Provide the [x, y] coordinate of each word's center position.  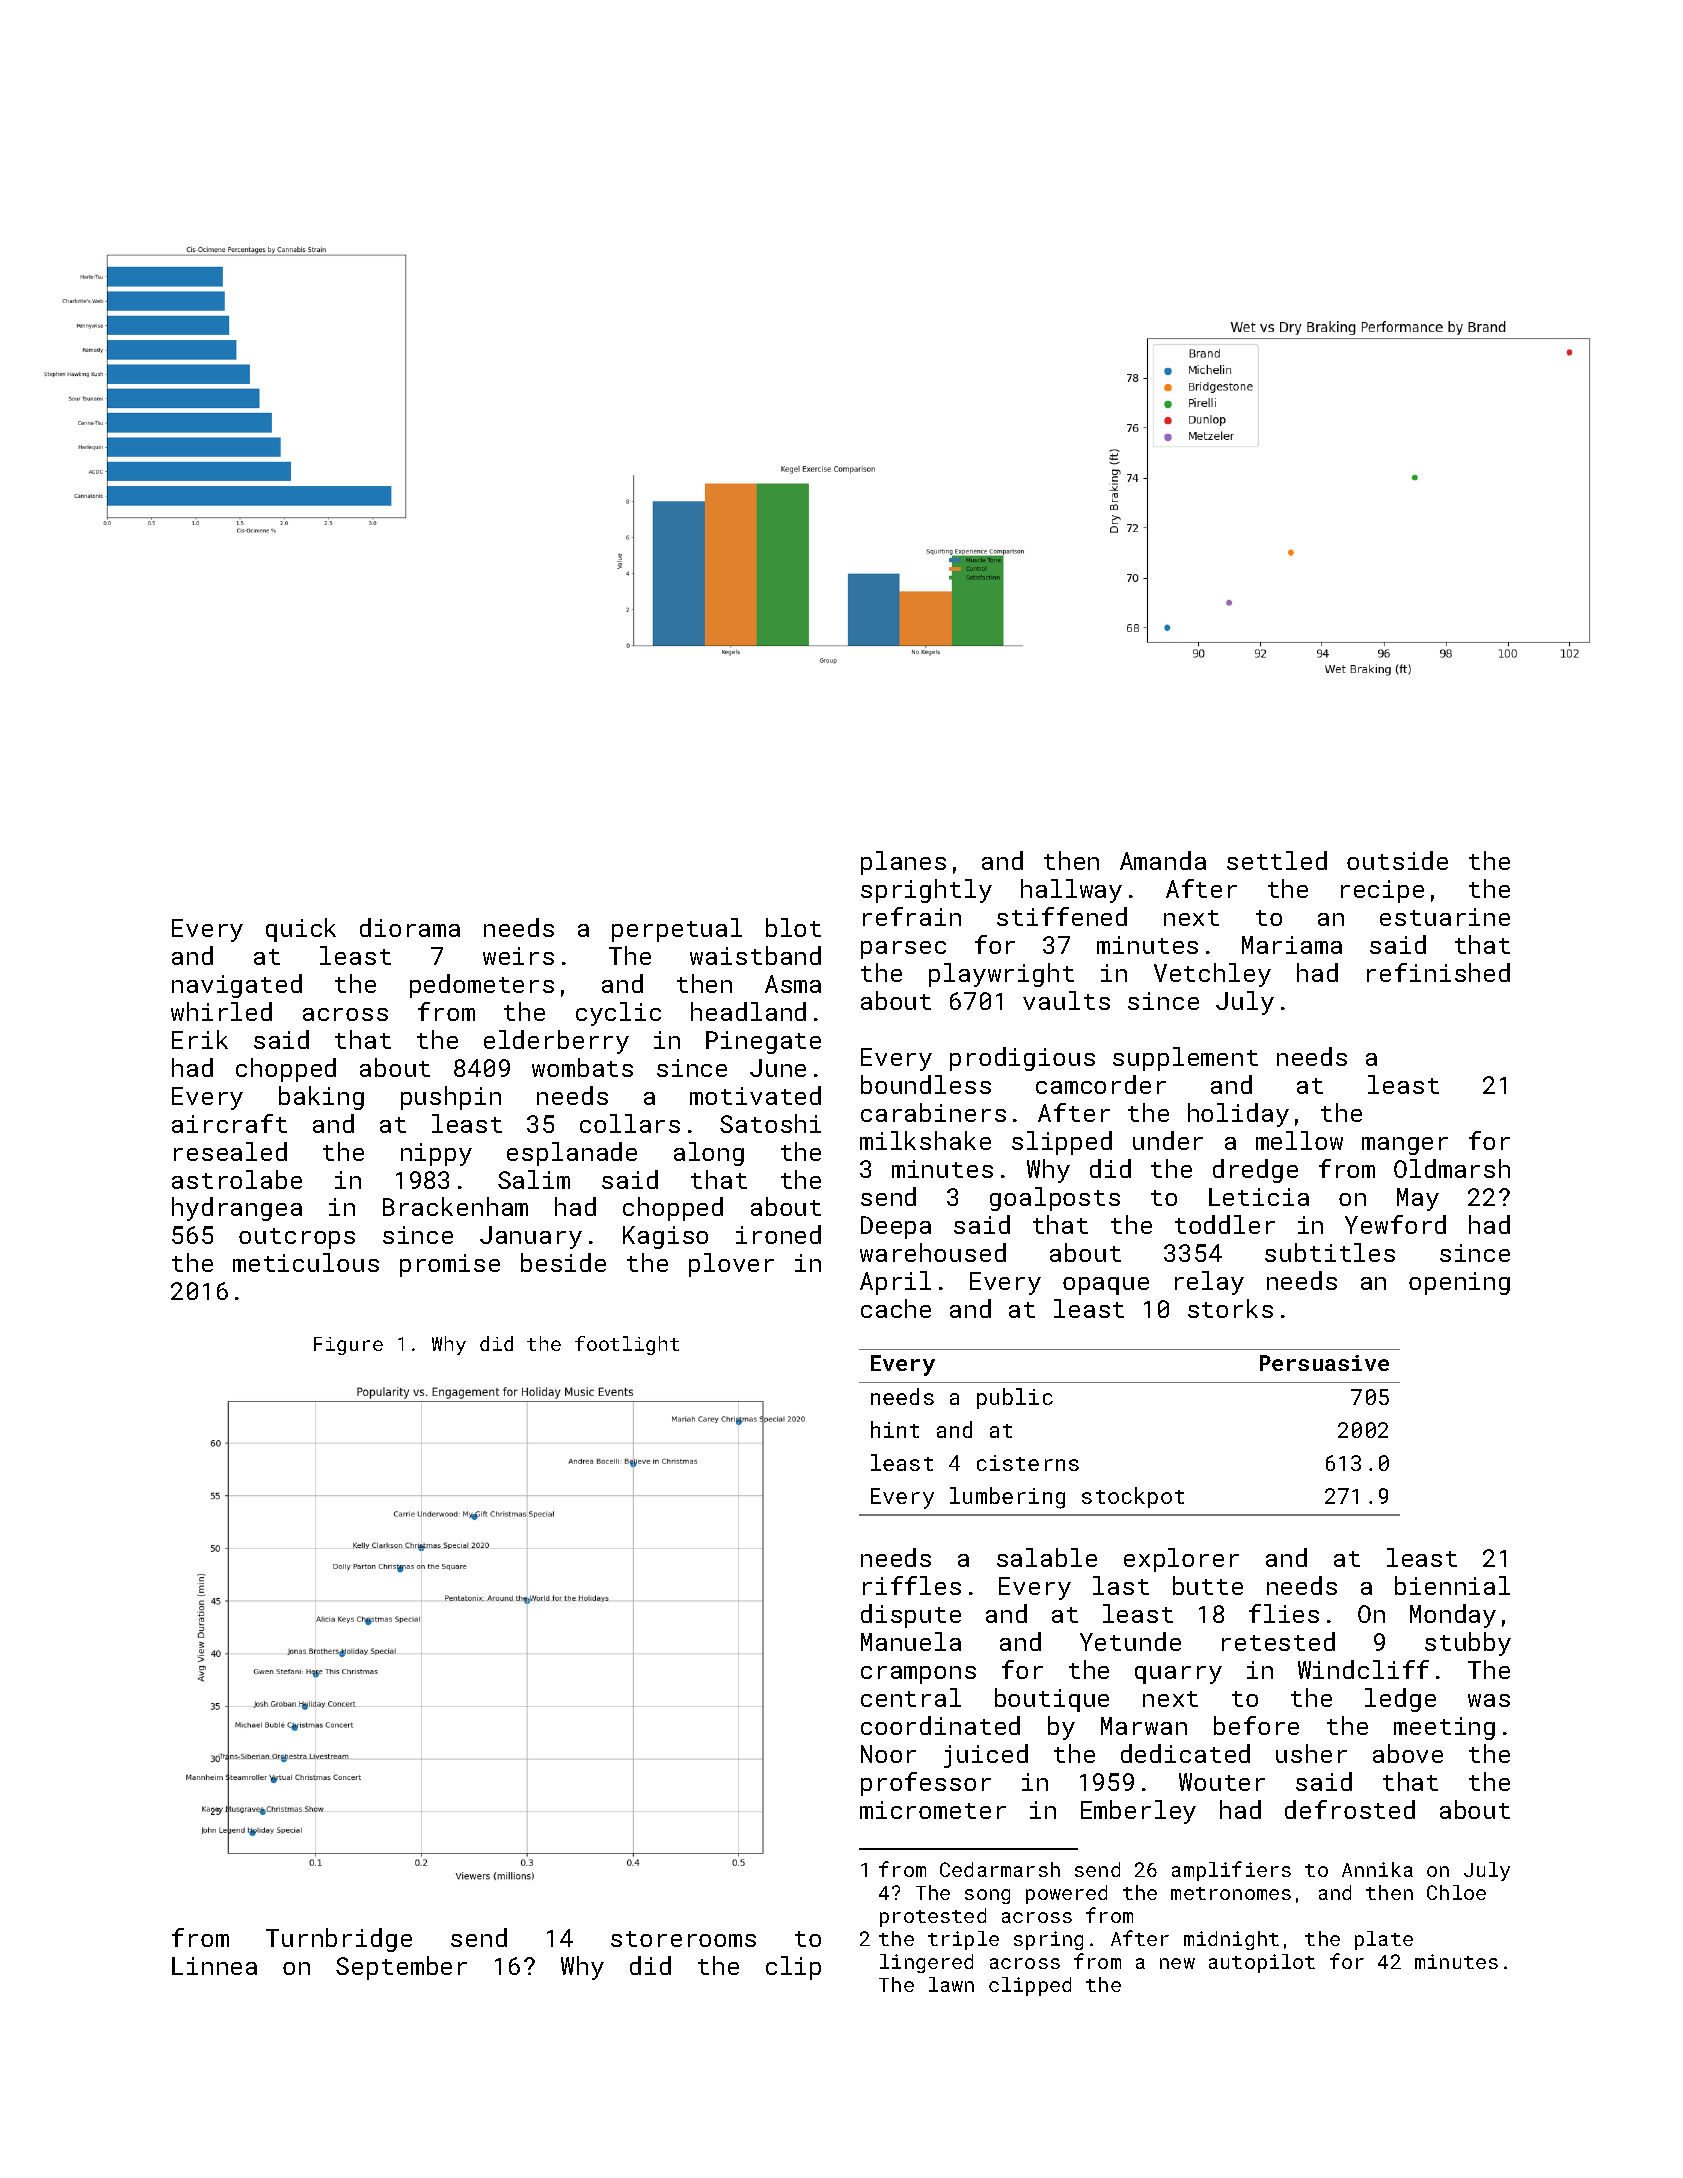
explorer [1181, 1560]
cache [896, 1308]
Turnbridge [339, 1940]
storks [1230, 1308]
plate [1384, 1940]
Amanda [1163, 860]
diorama [410, 927]
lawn [951, 1984]
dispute [911, 1616]
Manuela [911, 1641]
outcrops [297, 1238]
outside [1397, 860]
